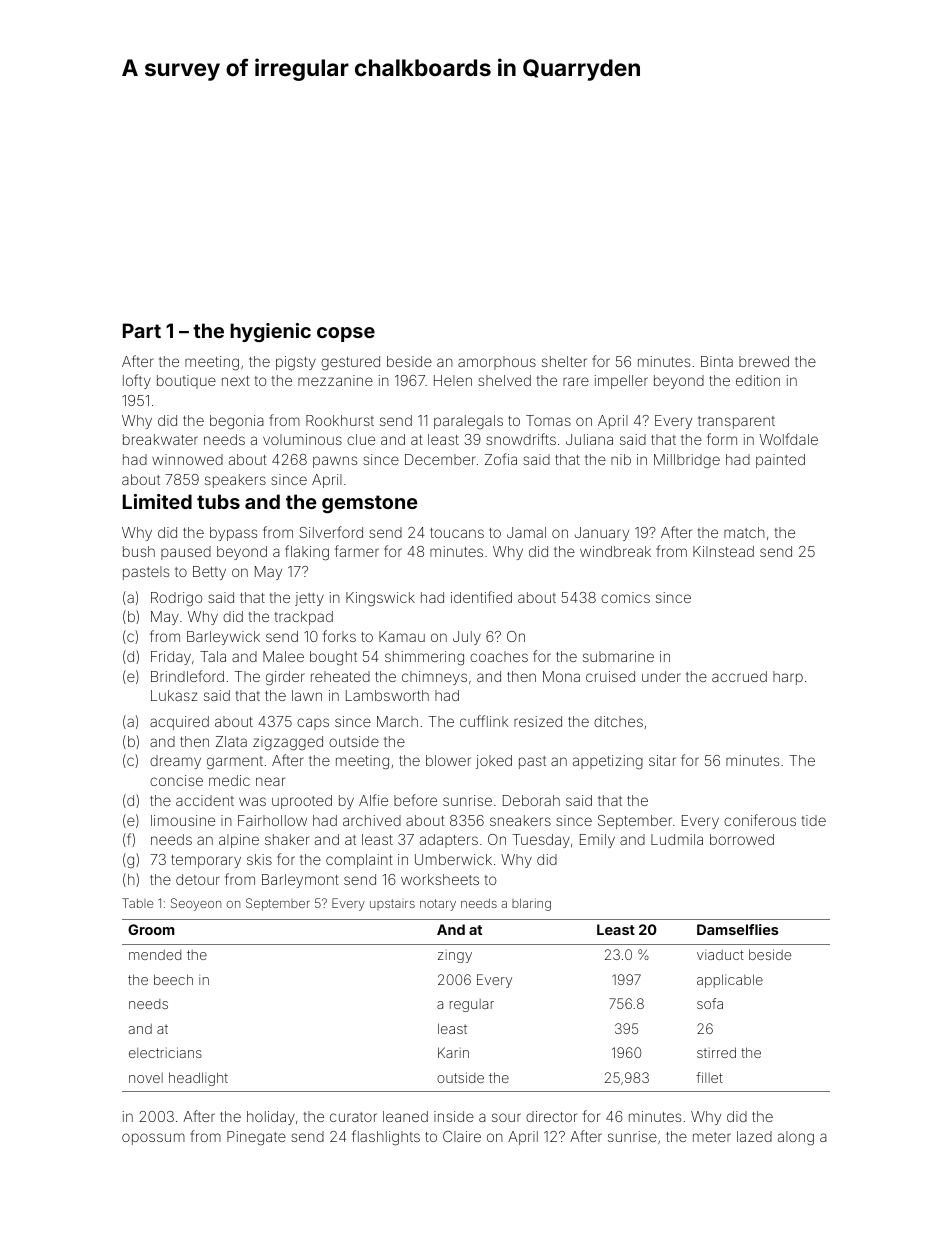 The image size is (952, 1233). Describe the element at coordinates (455, 956) in the screenshot. I see `zingy` at that location.
